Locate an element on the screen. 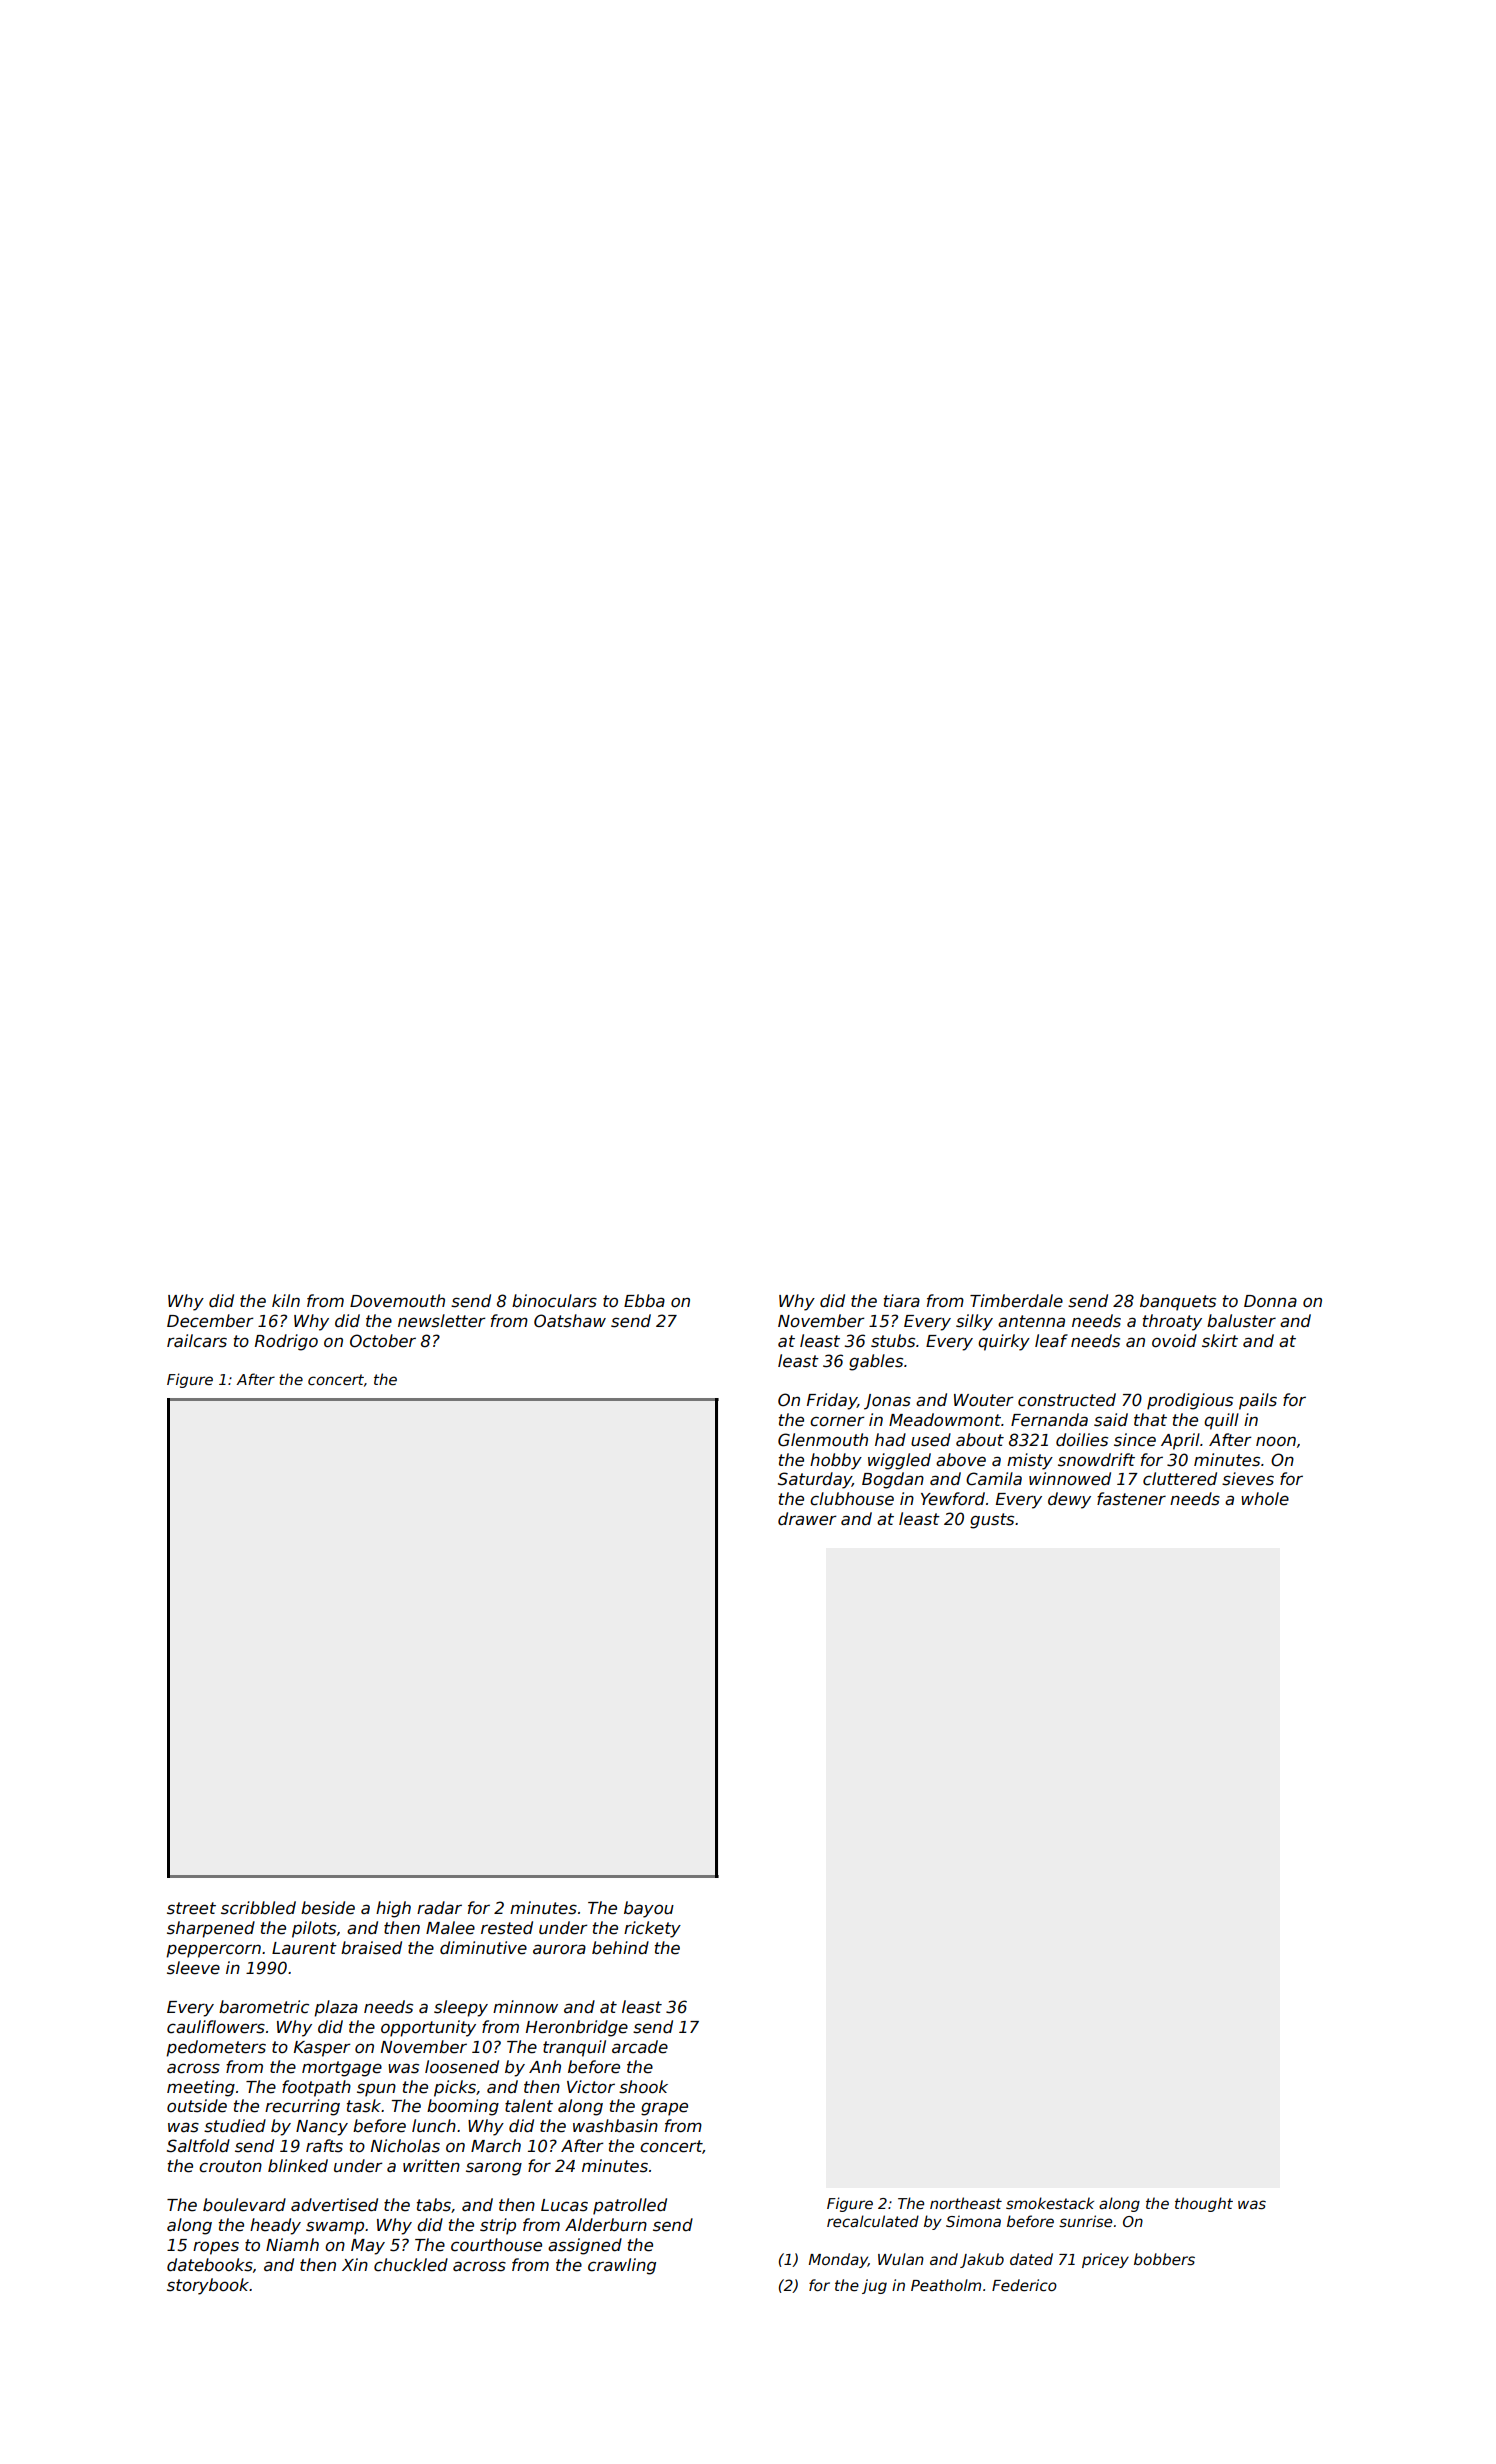 This screenshot has height=2464, width=1496. whole is located at coordinates (1265, 1499).
